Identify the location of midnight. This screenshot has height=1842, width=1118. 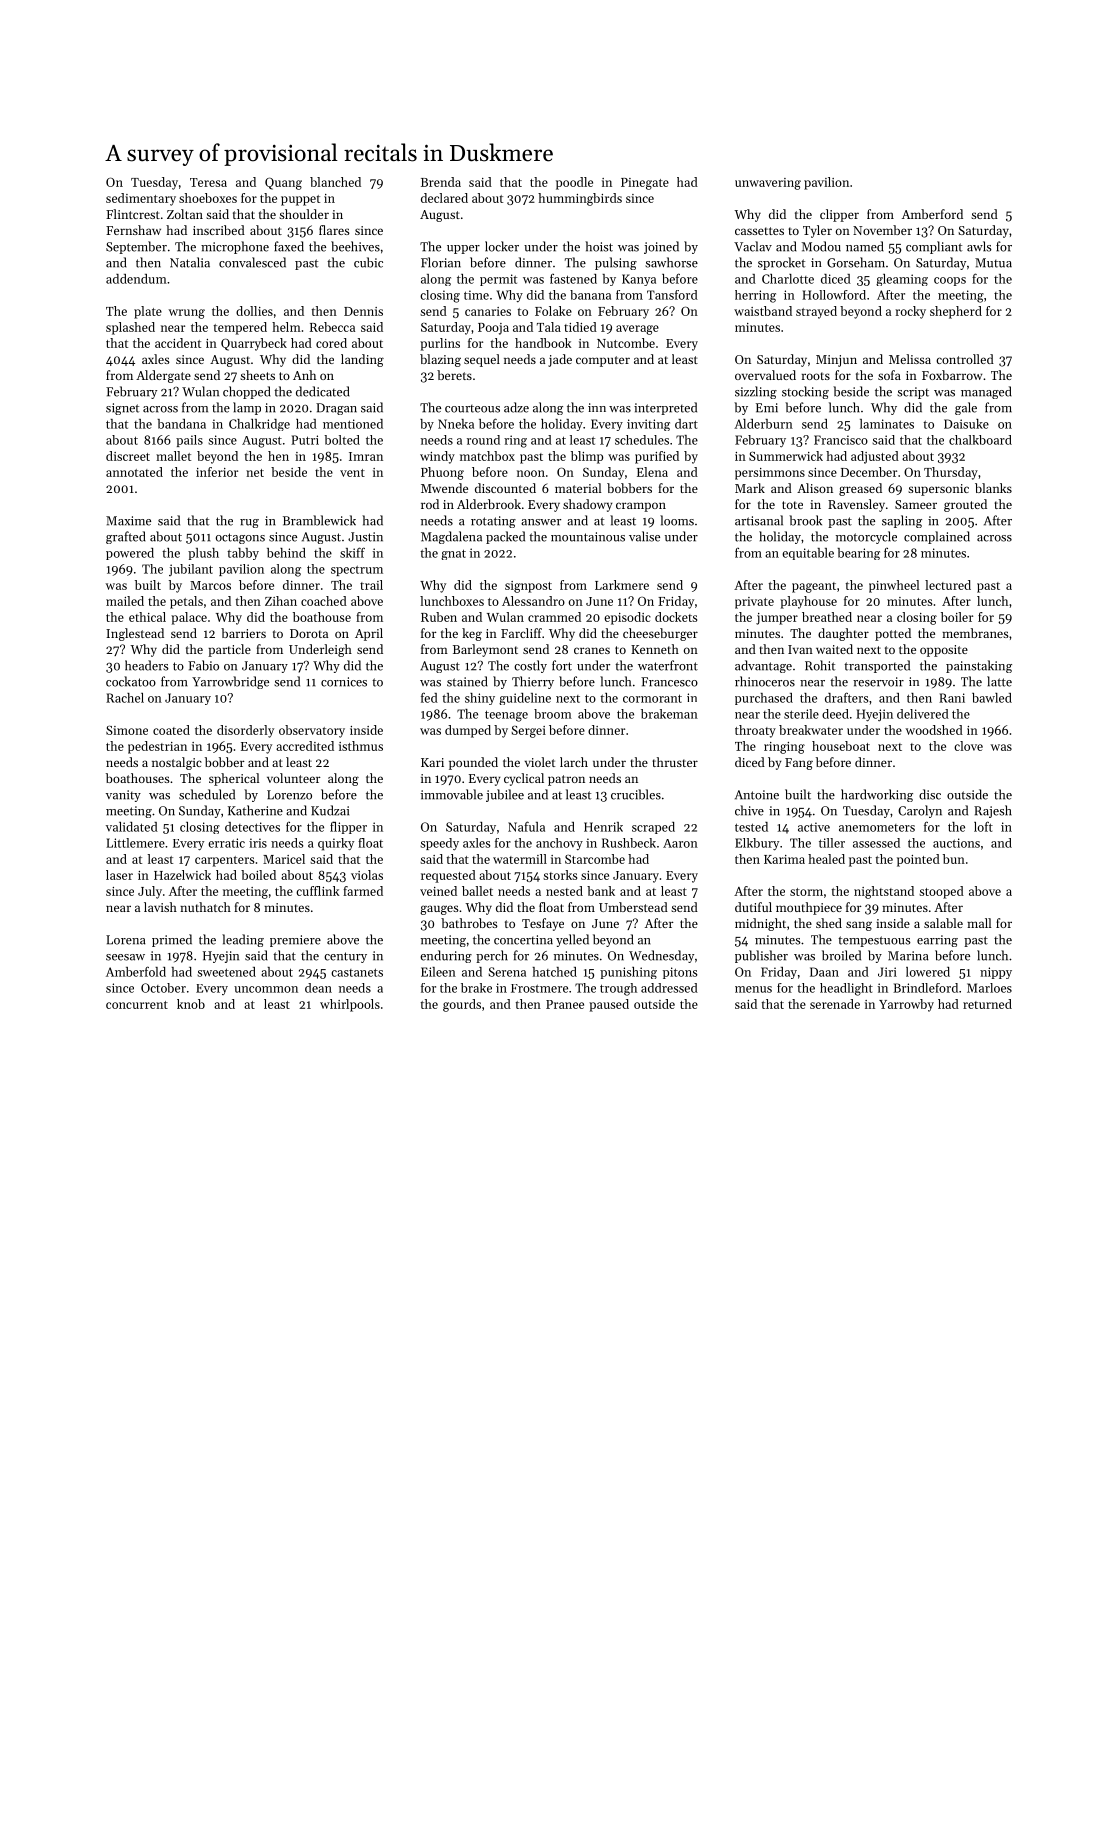
(760, 924).
